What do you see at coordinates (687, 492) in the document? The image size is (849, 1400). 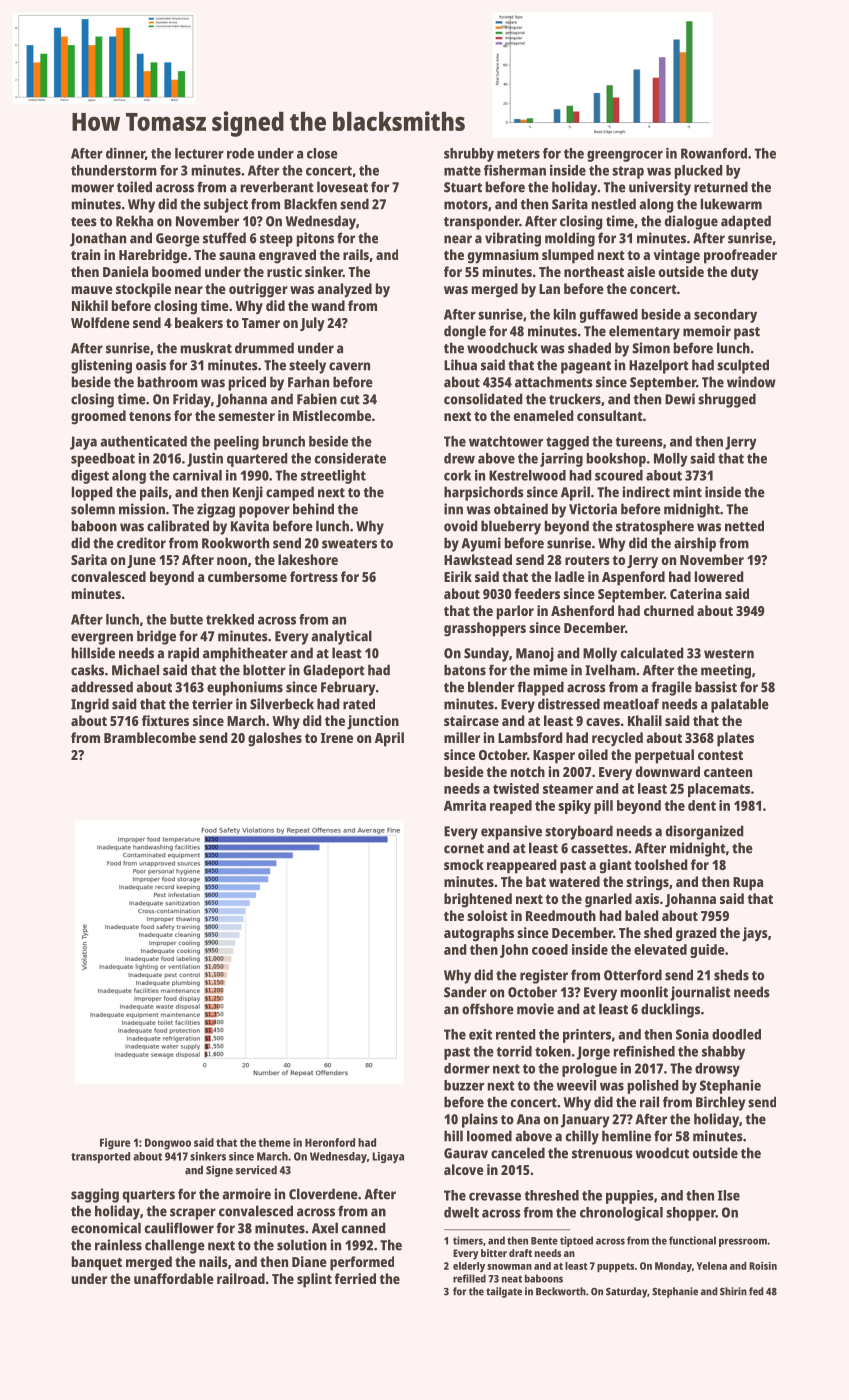 I see `mint` at bounding box center [687, 492].
